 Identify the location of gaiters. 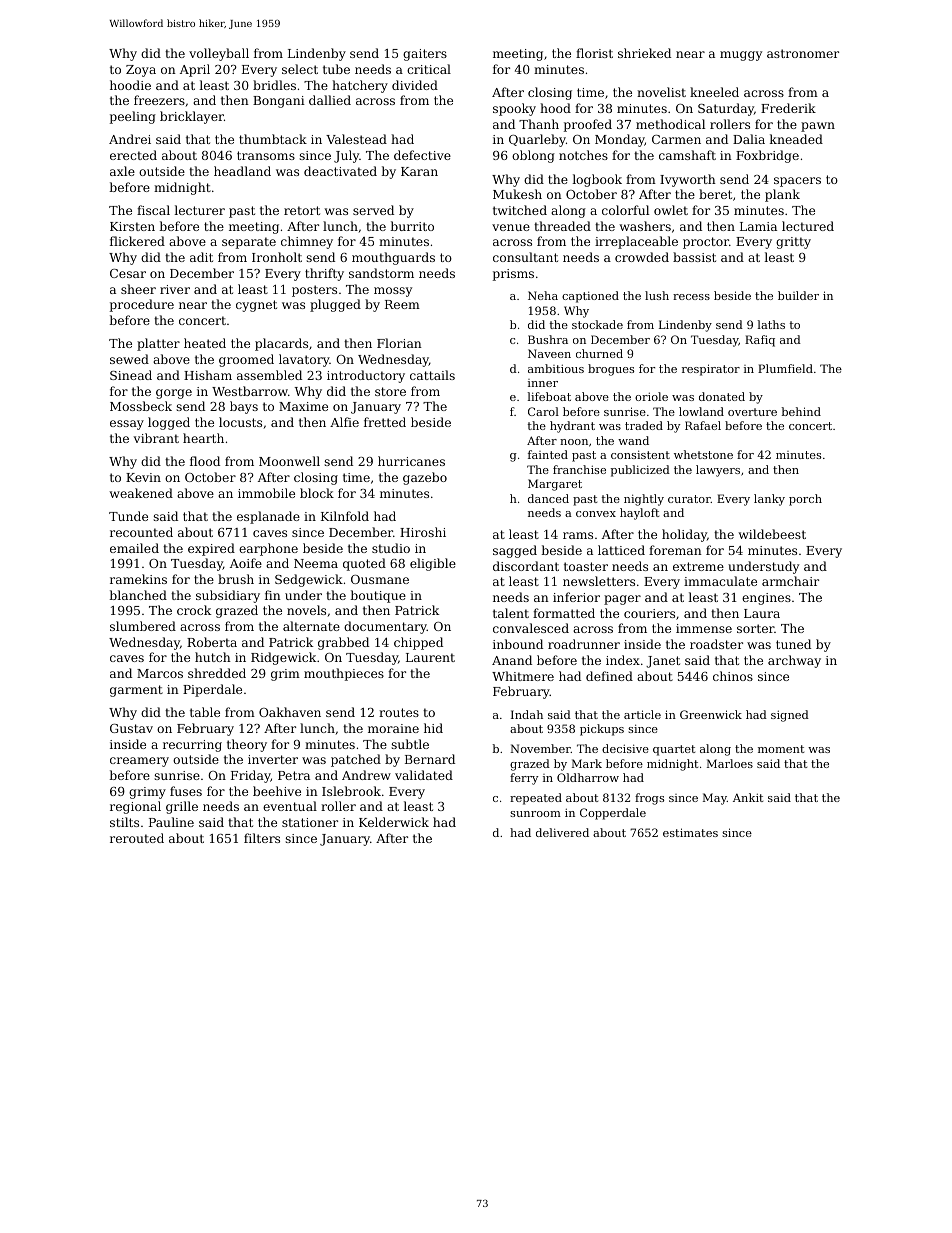
(425, 55).
